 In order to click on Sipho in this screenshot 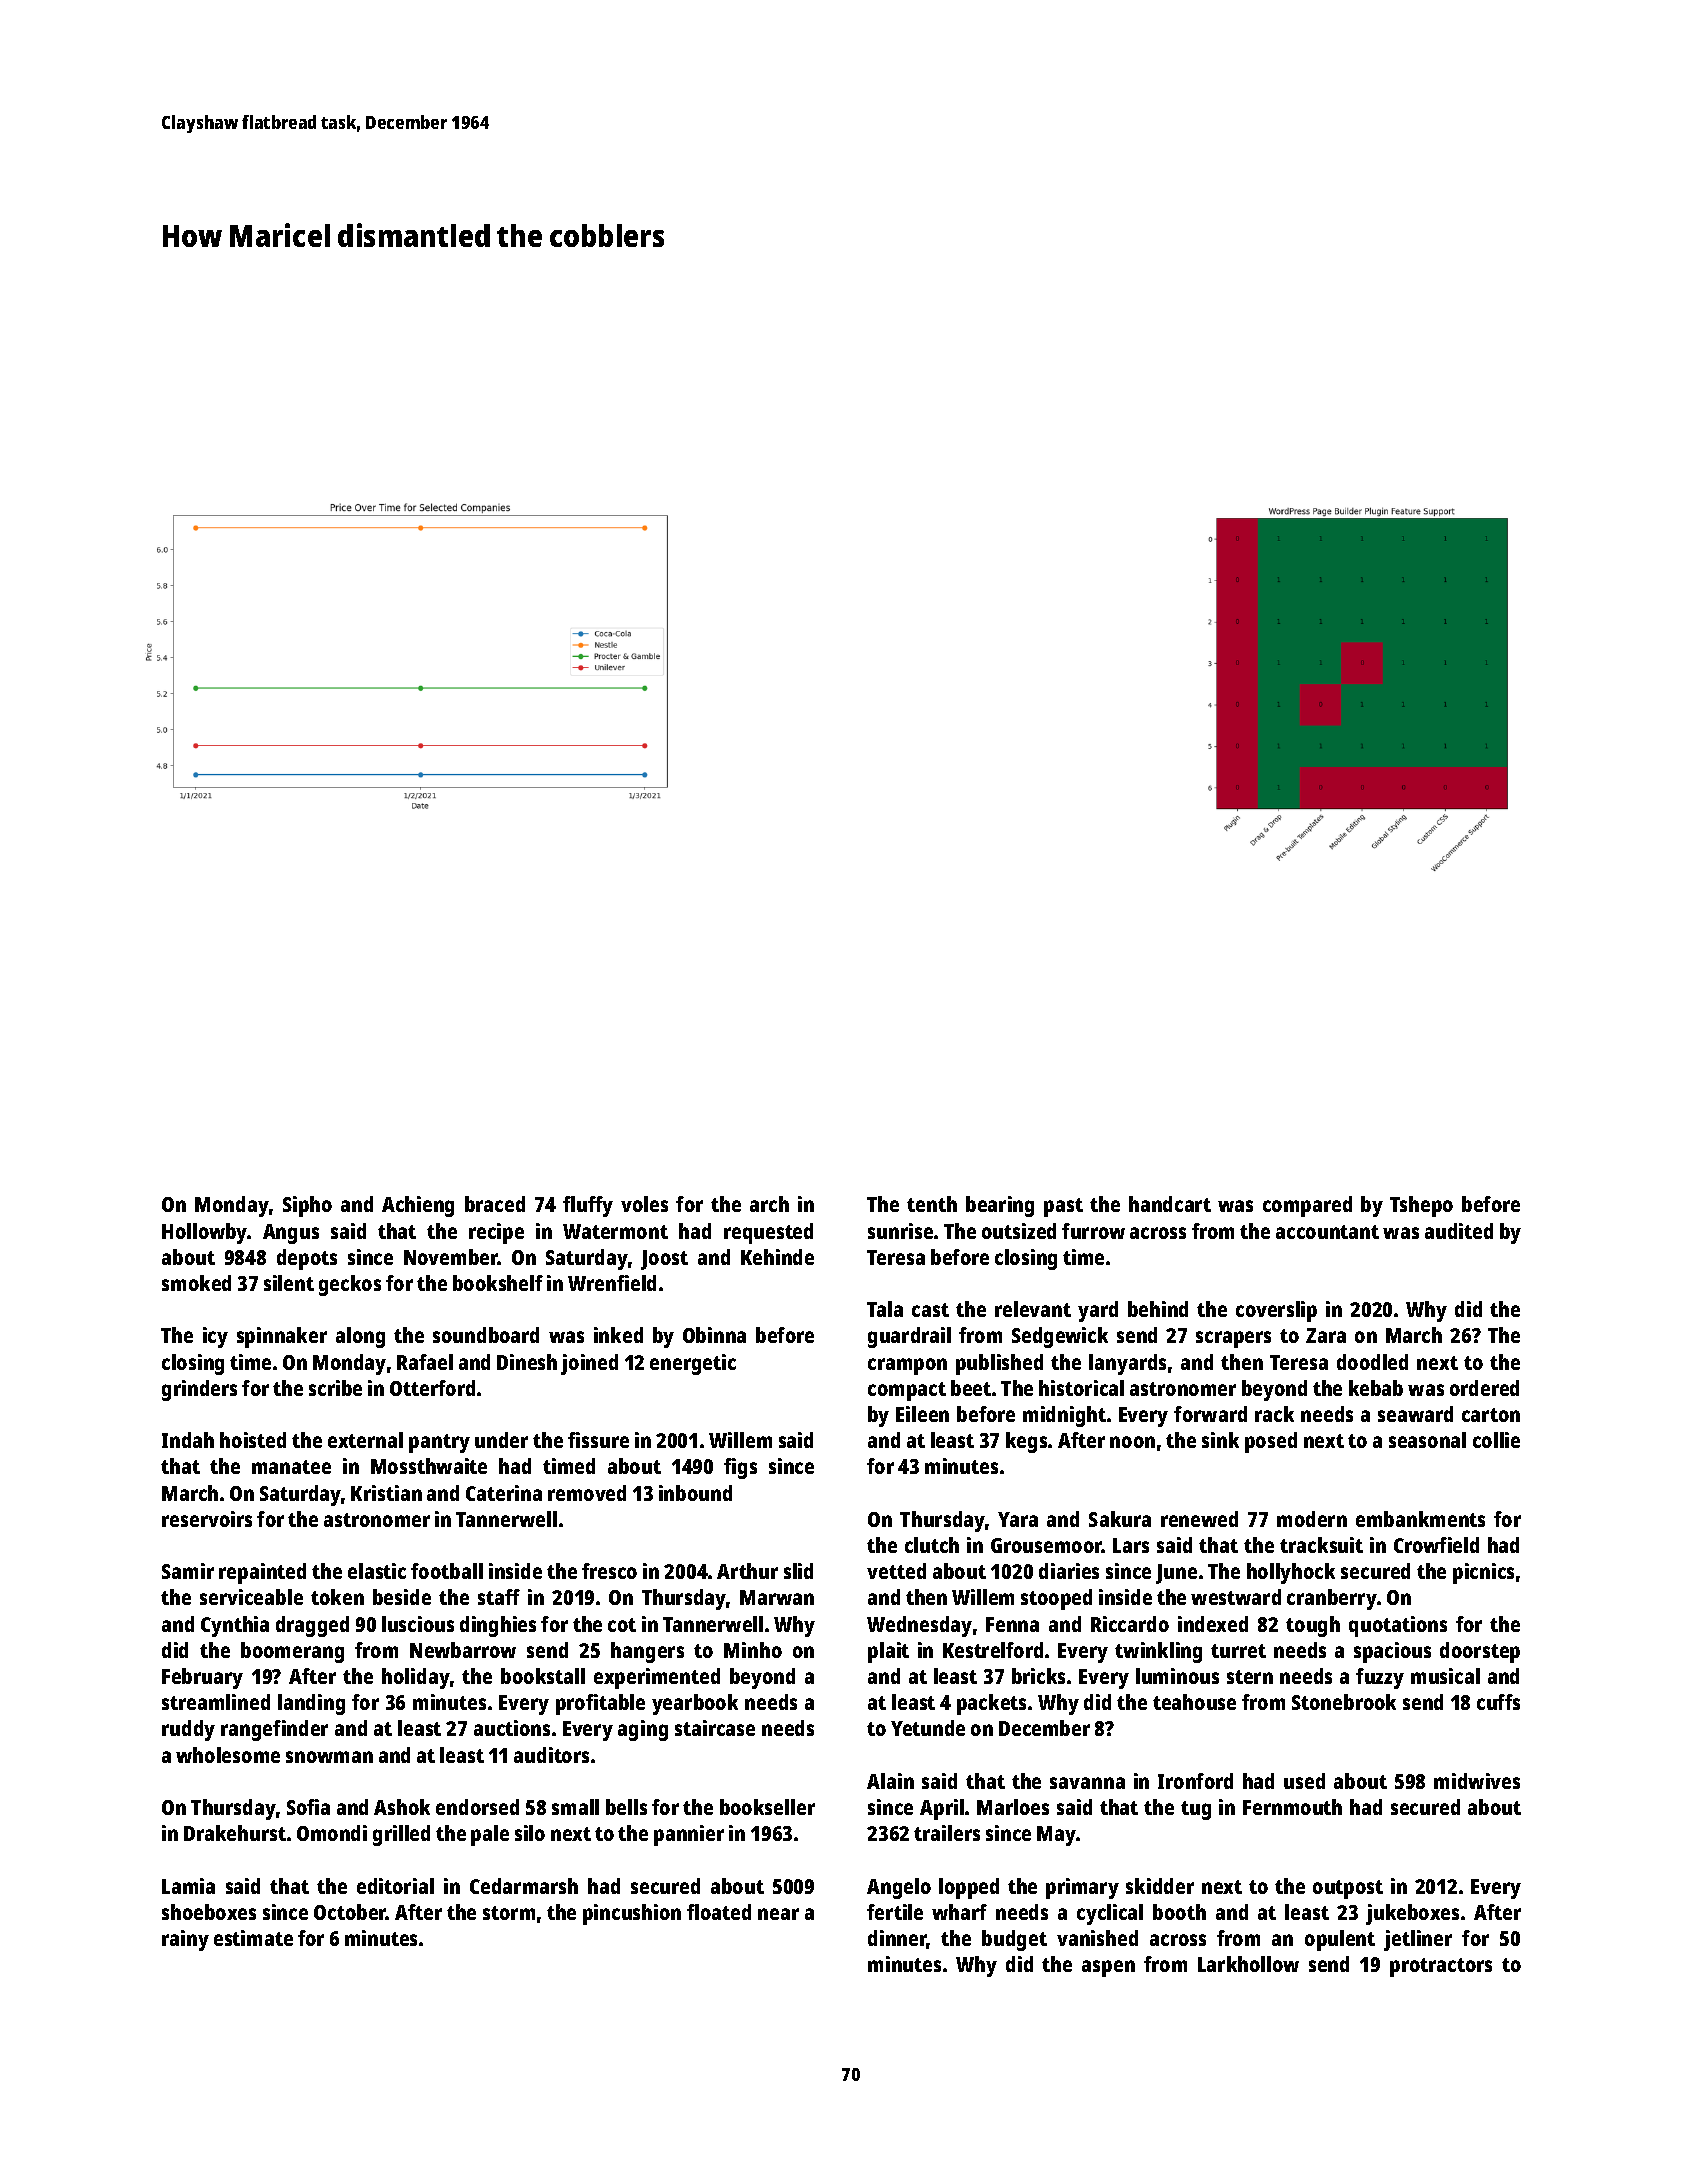, I will do `click(307, 1206)`.
